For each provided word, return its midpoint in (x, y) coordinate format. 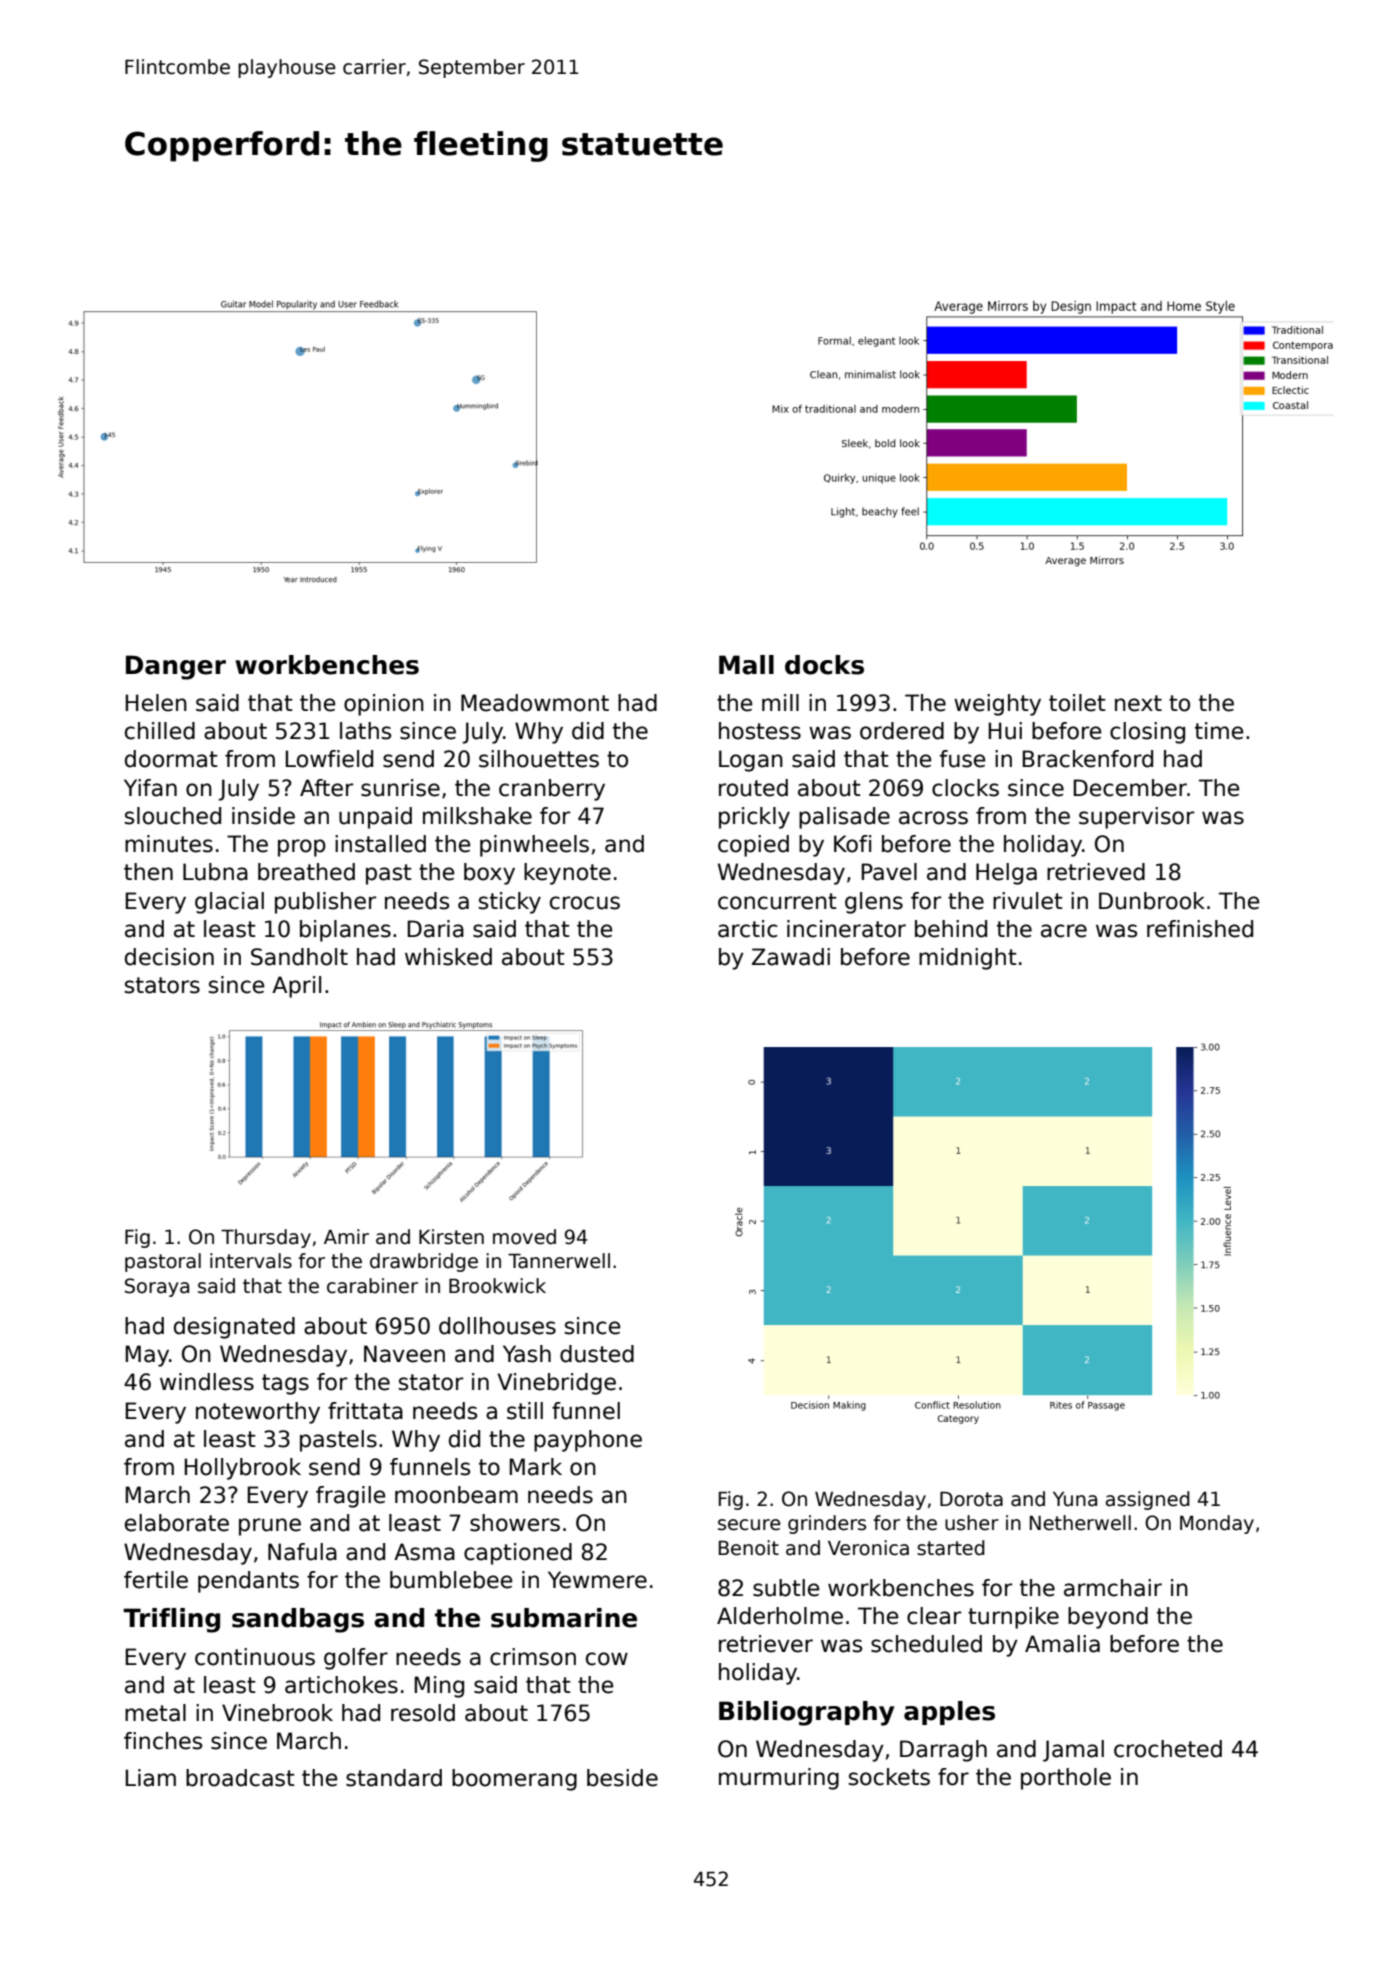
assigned (1148, 1500)
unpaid (375, 818)
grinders (827, 1524)
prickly (754, 818)
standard (394, 1778)
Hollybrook (243, 1469)
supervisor (1136, 818)
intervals (251, 1261)
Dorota (971, 1499)
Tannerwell (559, 1261)
